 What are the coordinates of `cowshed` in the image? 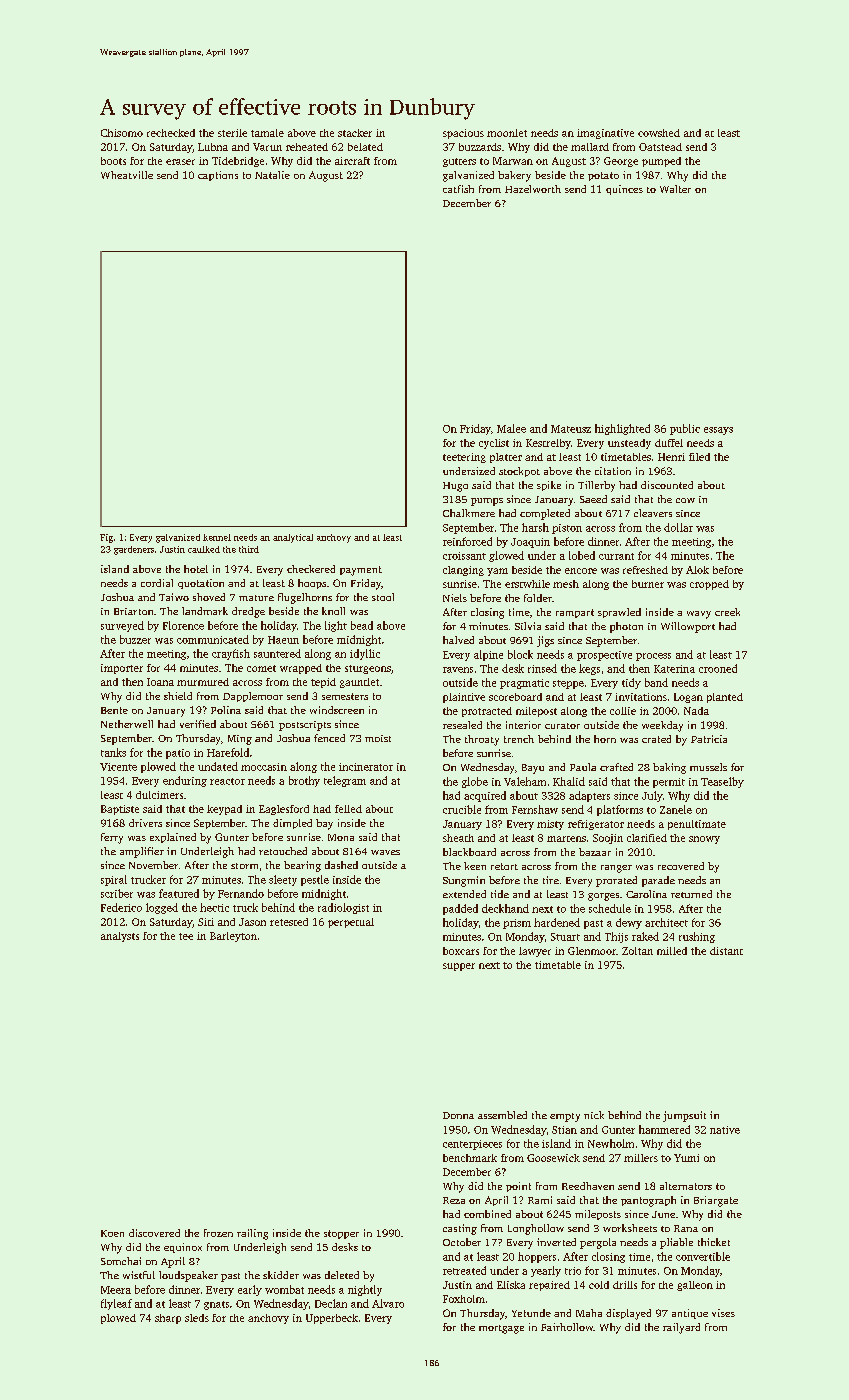 It's located at (659, 133).
